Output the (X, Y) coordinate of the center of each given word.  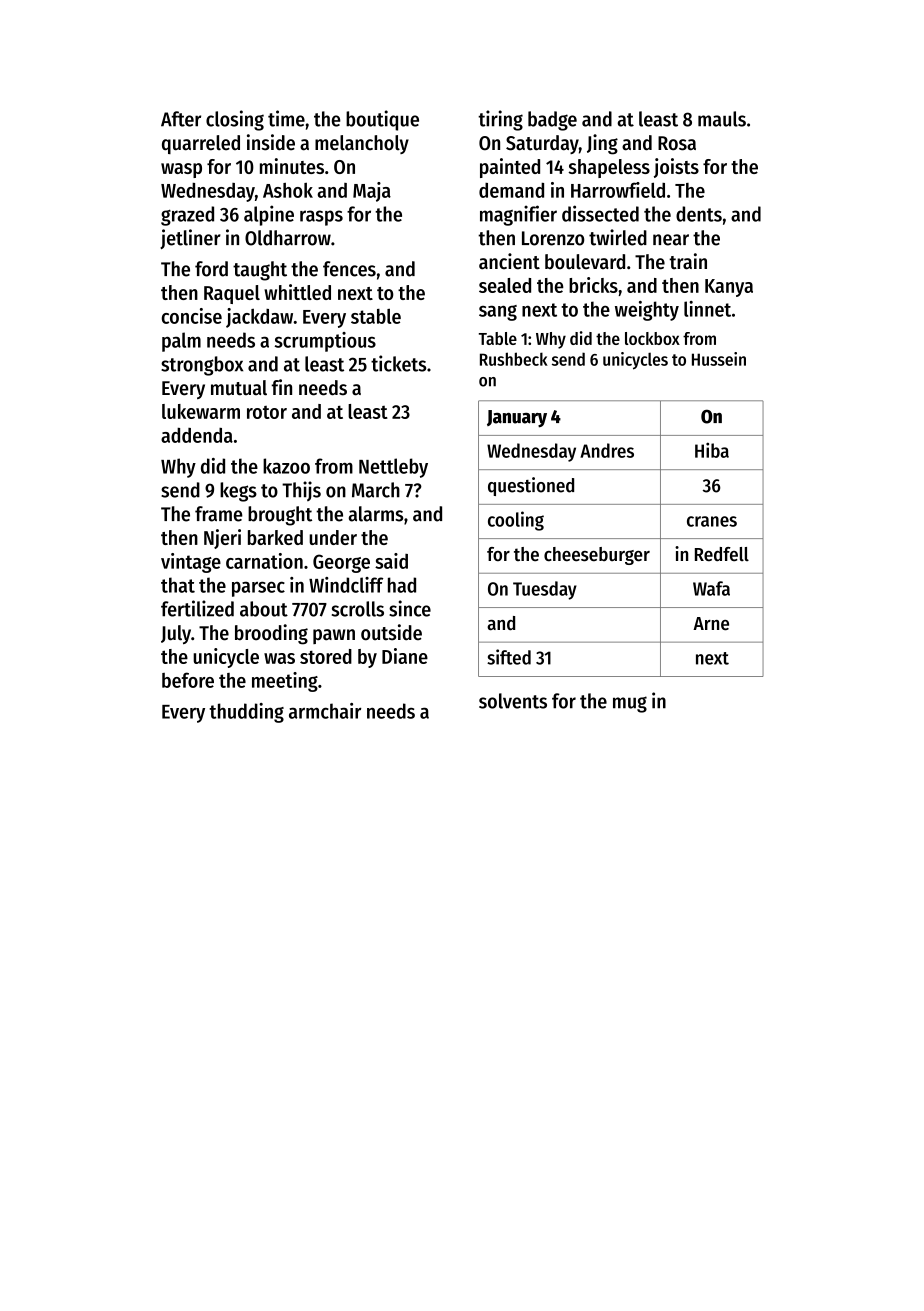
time (286, 118)
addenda (197, 435)
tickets (398, 363)
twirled (618, 237)
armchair (325, 711)
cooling (516, 521)
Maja (372, 192)
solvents (513, 701)
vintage (191, 563)
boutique (382, 120)
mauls (722, 119)
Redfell (722, 554)
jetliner (190, 239)
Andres (607, 450)
